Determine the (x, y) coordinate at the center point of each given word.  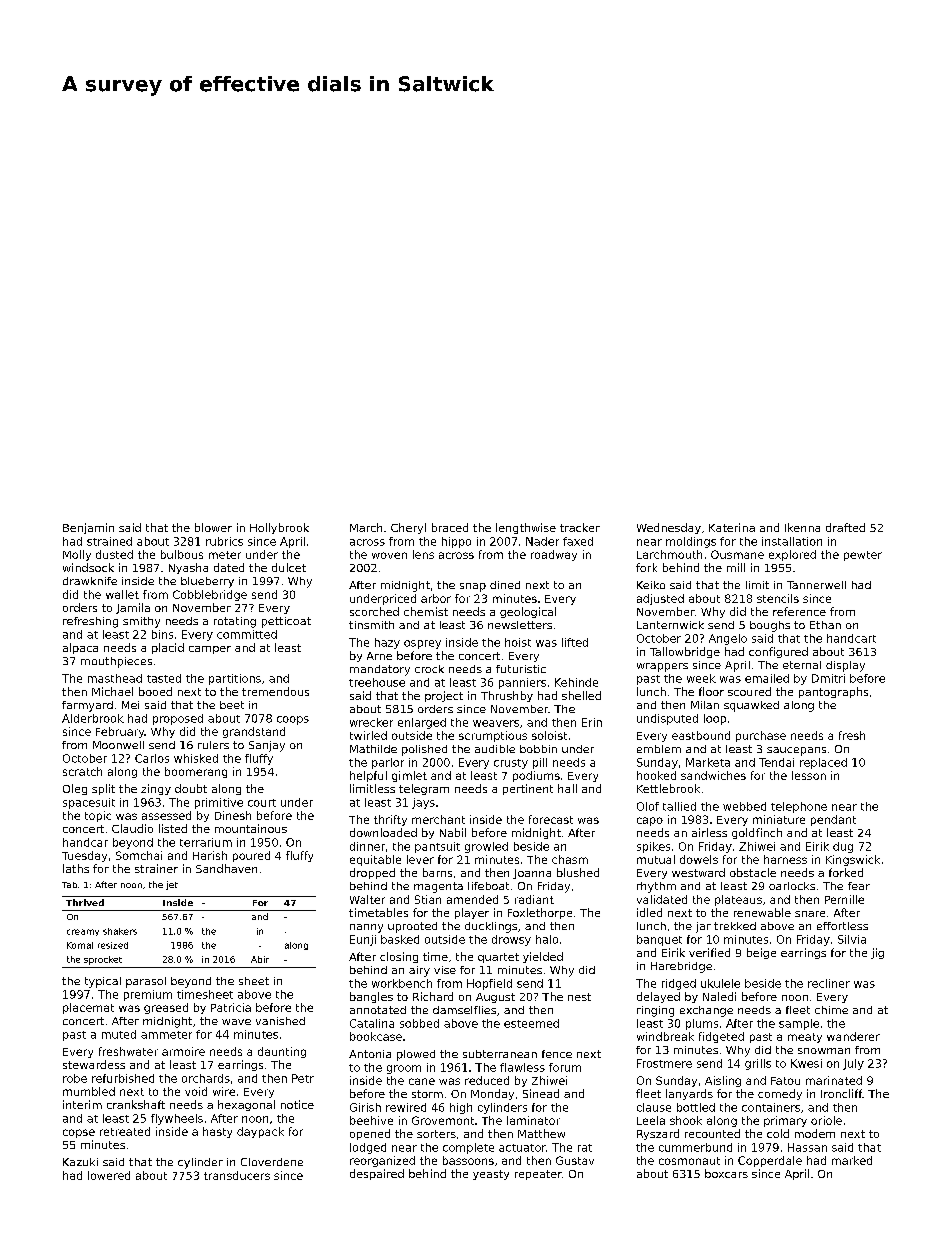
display (845, 666)
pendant (833, 820)
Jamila (133, 608)
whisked (196, 758)
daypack (260, 1132)
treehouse (377, 682)
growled (486, 847)
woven (389, 555)
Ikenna (802, 527)
